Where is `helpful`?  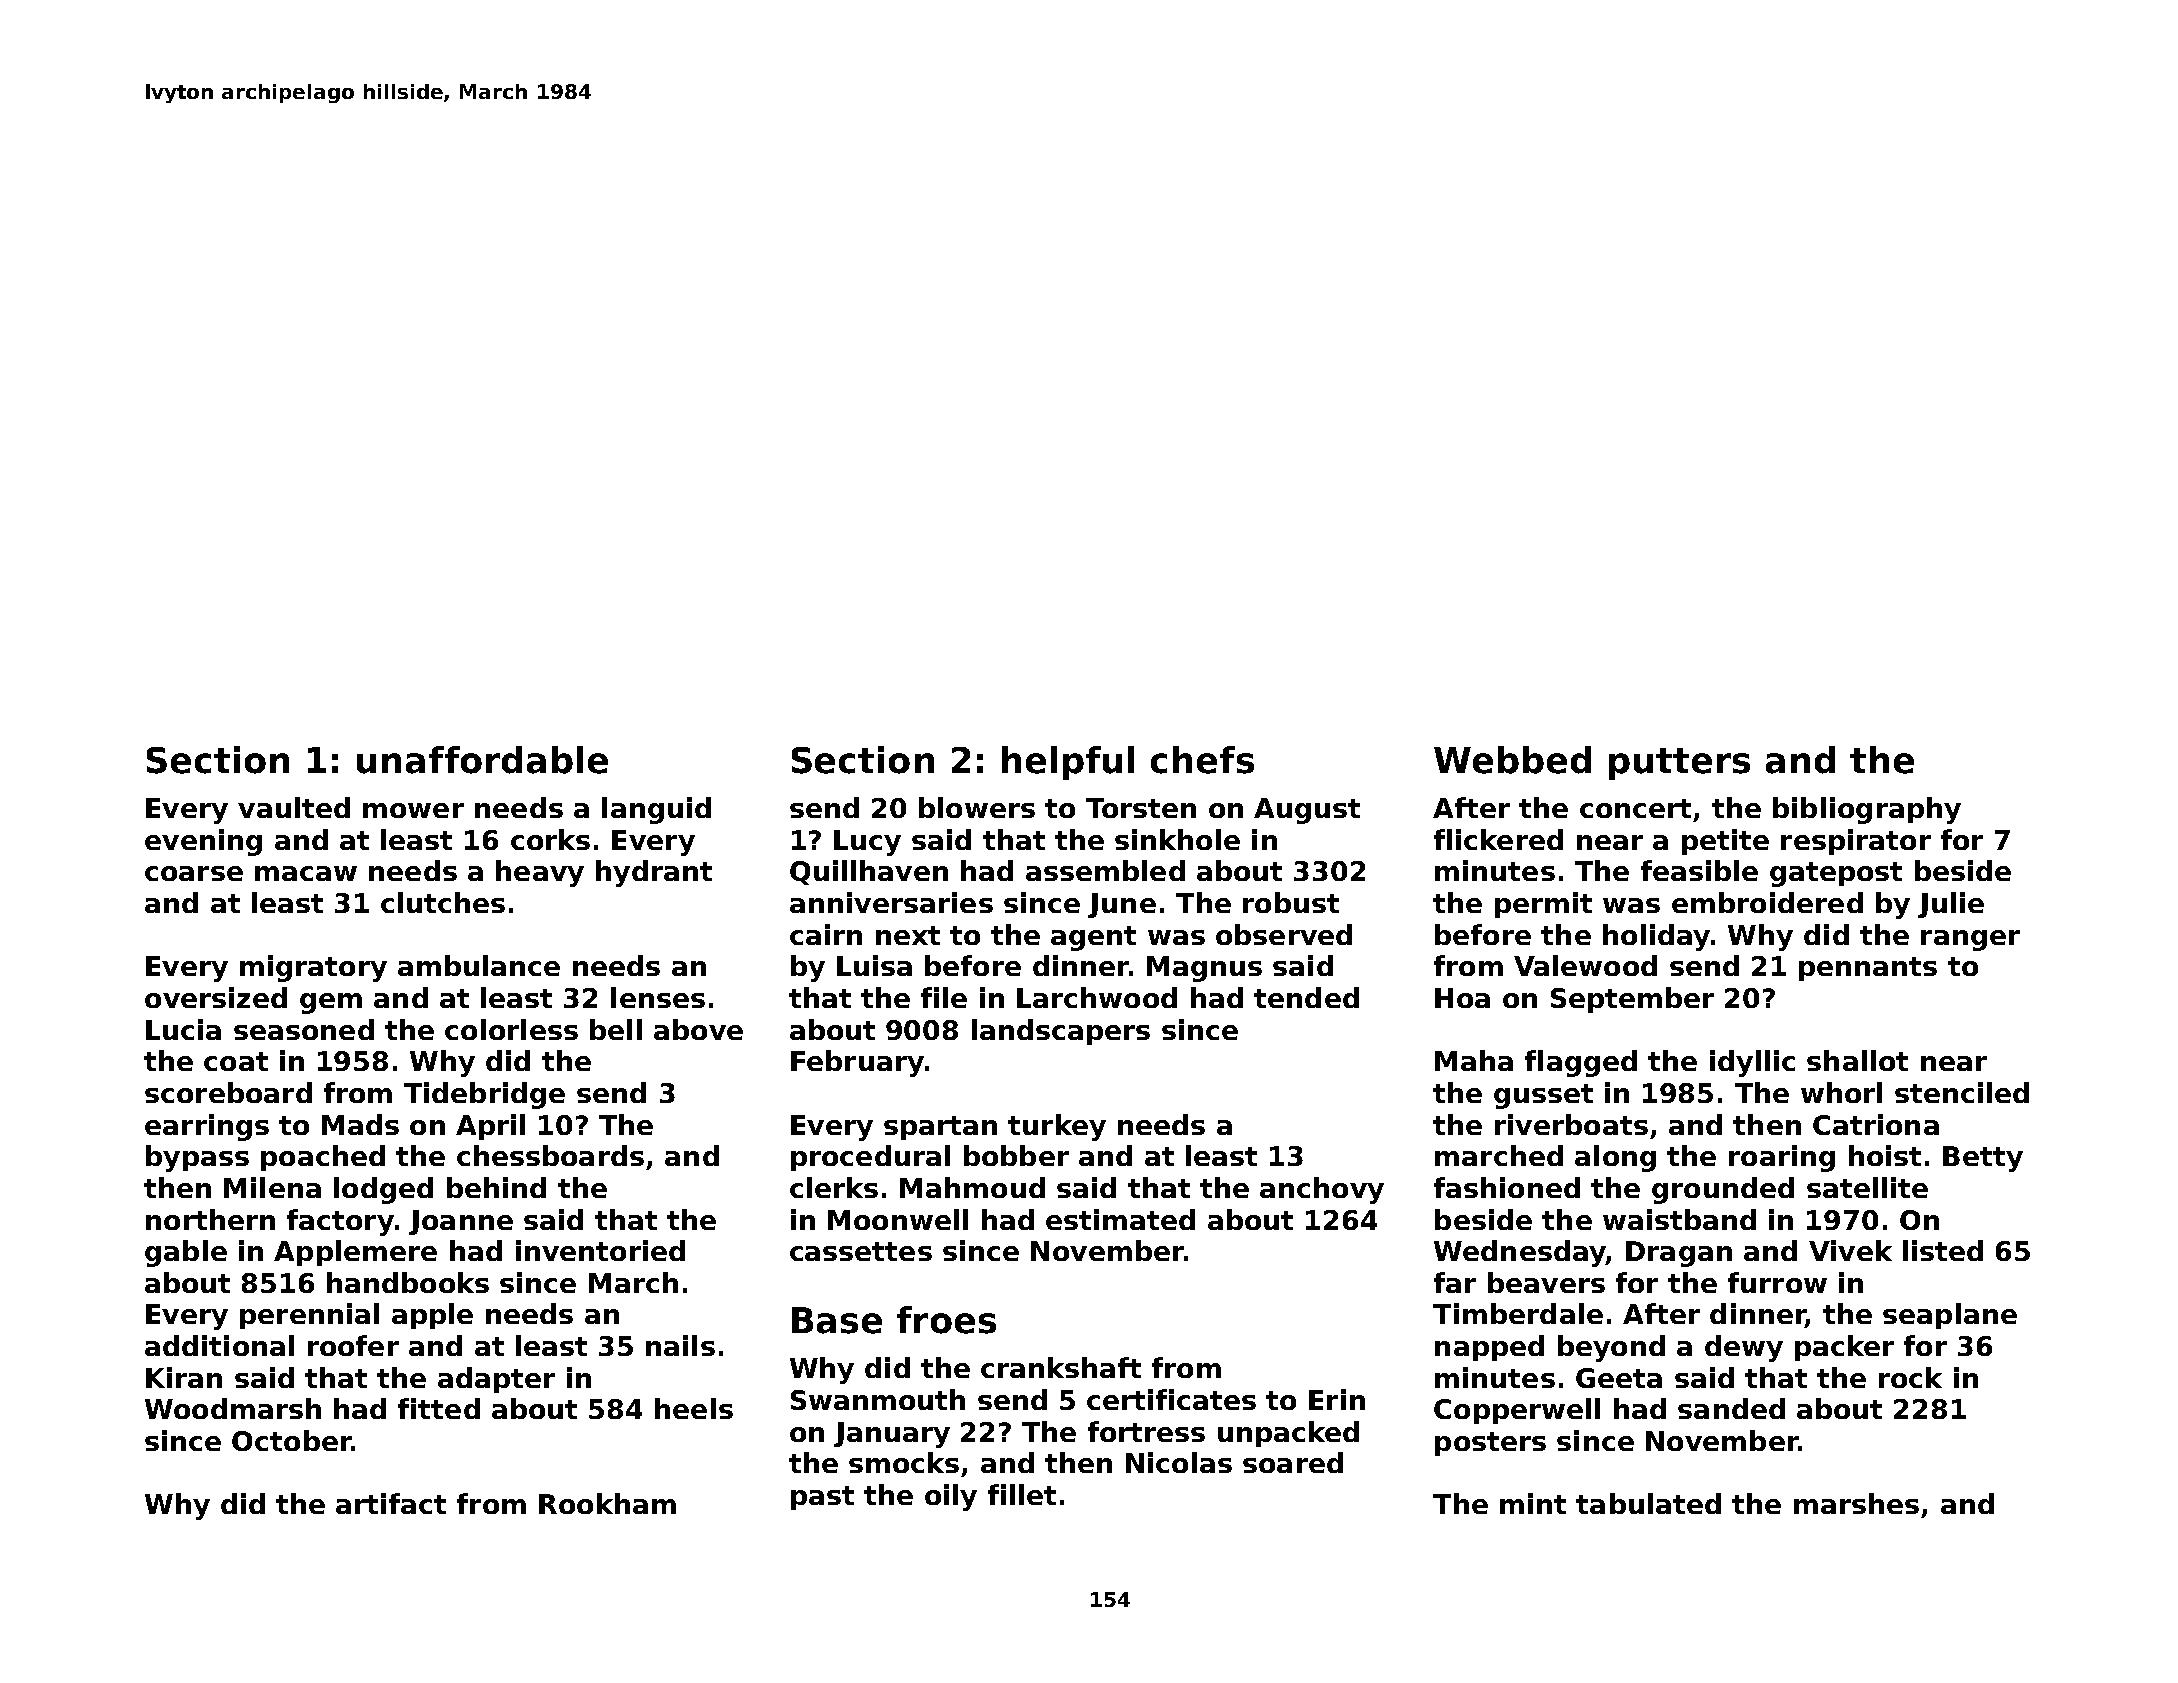
helpful is located at coordinates (1068, 763).
